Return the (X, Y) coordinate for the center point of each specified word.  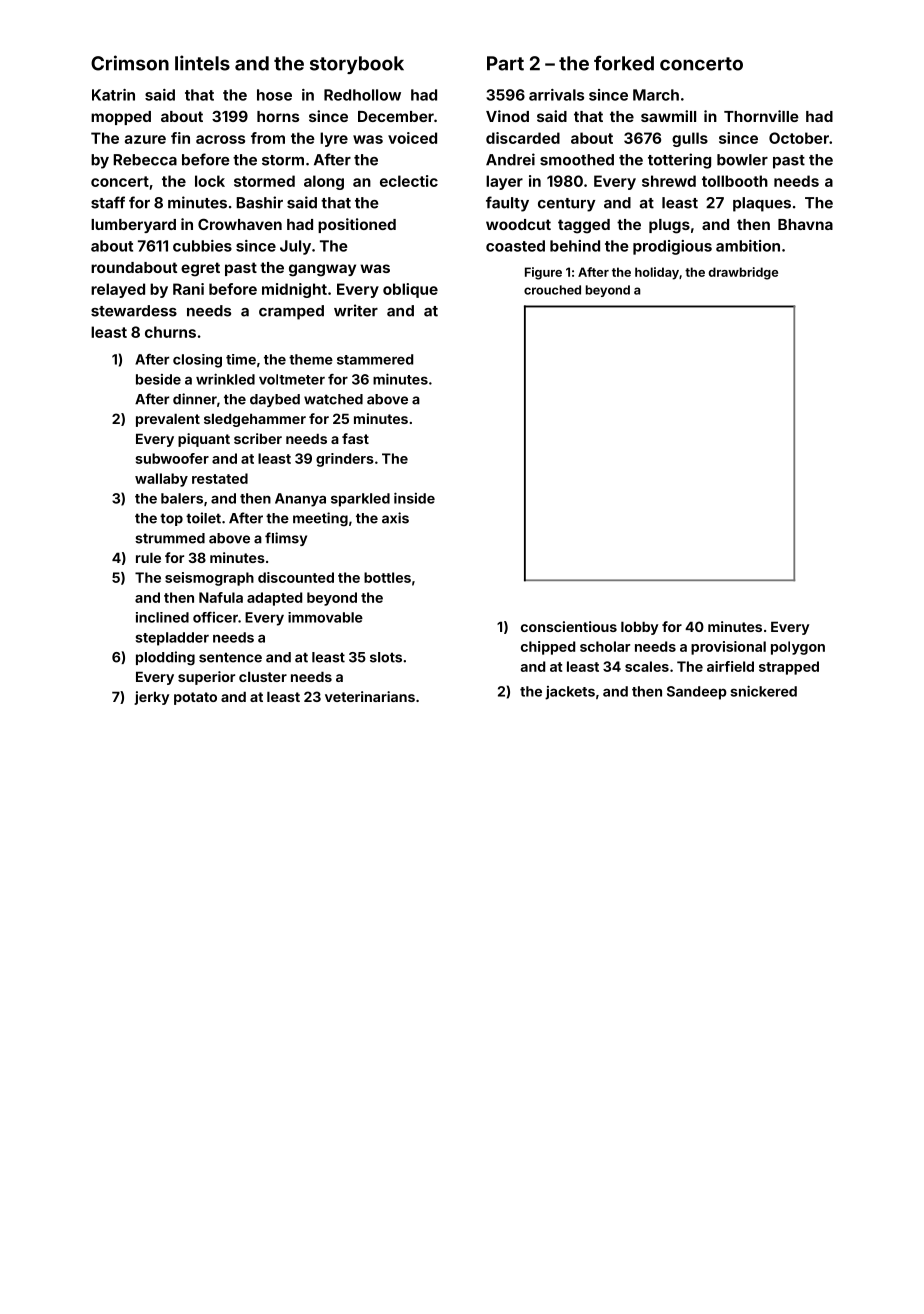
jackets (570, 693)
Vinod (507, 116)
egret (200, 269)
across (220, 139)
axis (395, 518)
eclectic (409, 181)
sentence (230, 657)
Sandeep (697, 693)
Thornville (761, 116)
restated (220, 478)
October (799, 138)
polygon (798, 648)
